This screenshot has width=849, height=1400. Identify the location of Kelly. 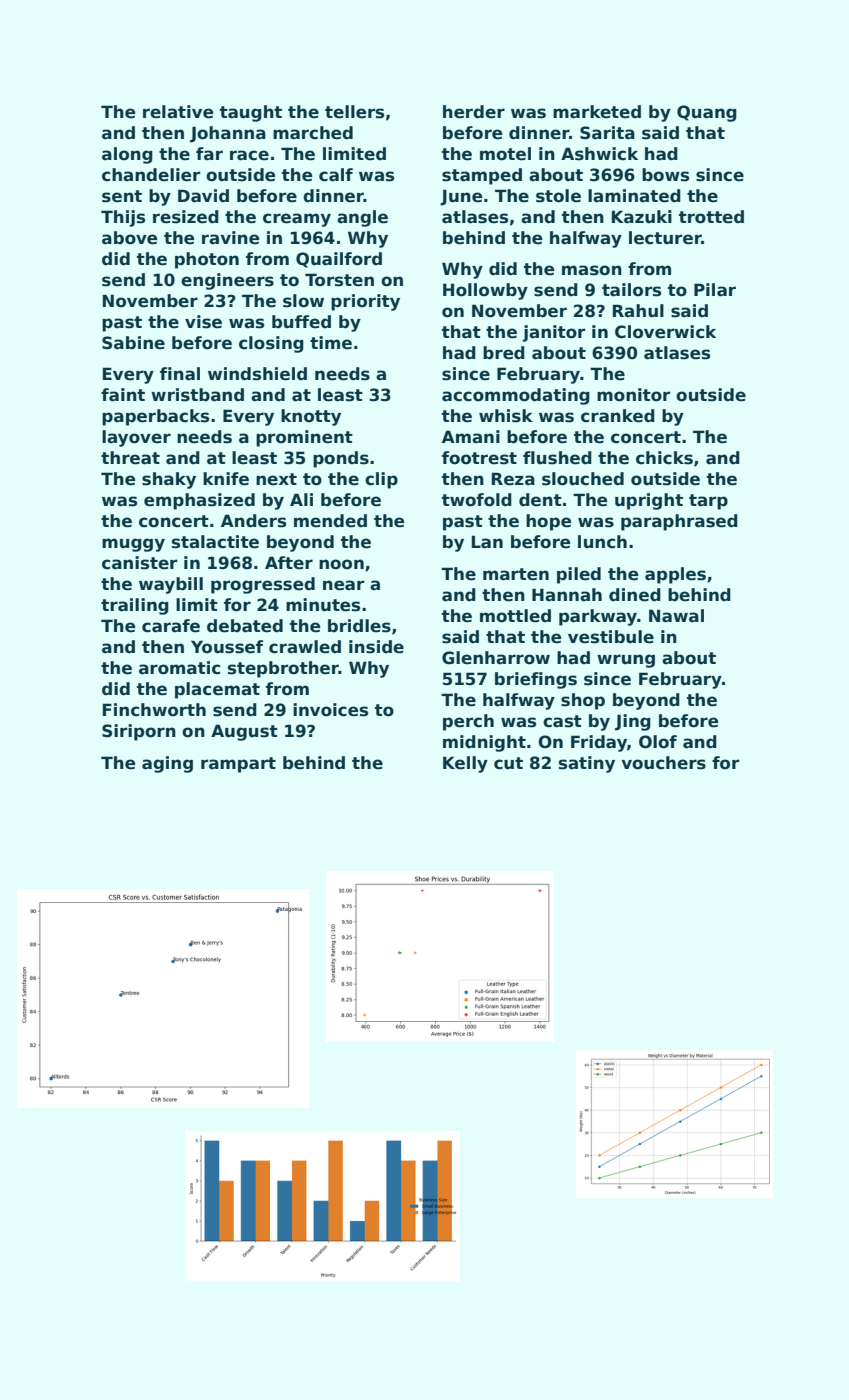
(465, 764).
